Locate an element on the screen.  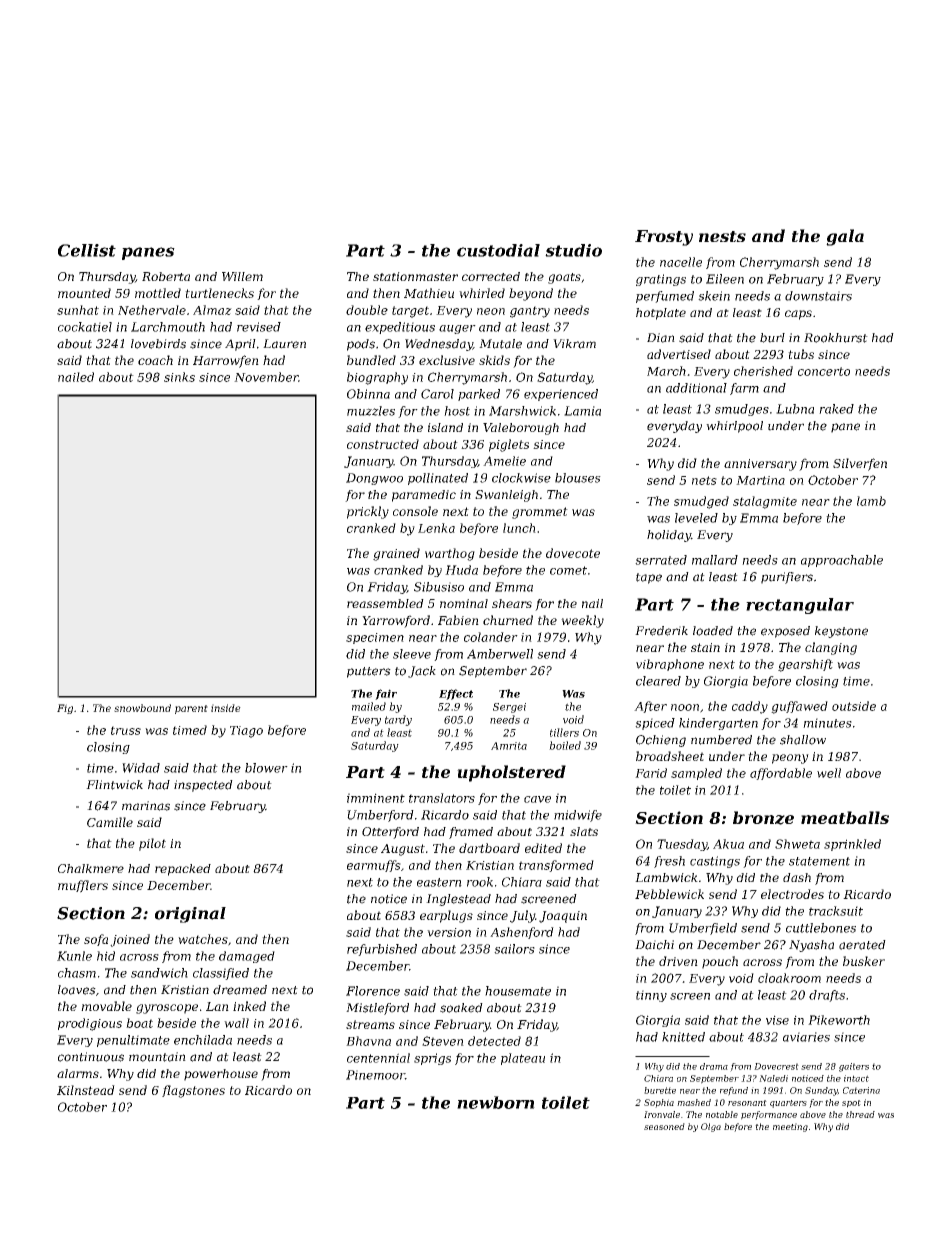
Silverfen is located at coordinates (860, 464).
